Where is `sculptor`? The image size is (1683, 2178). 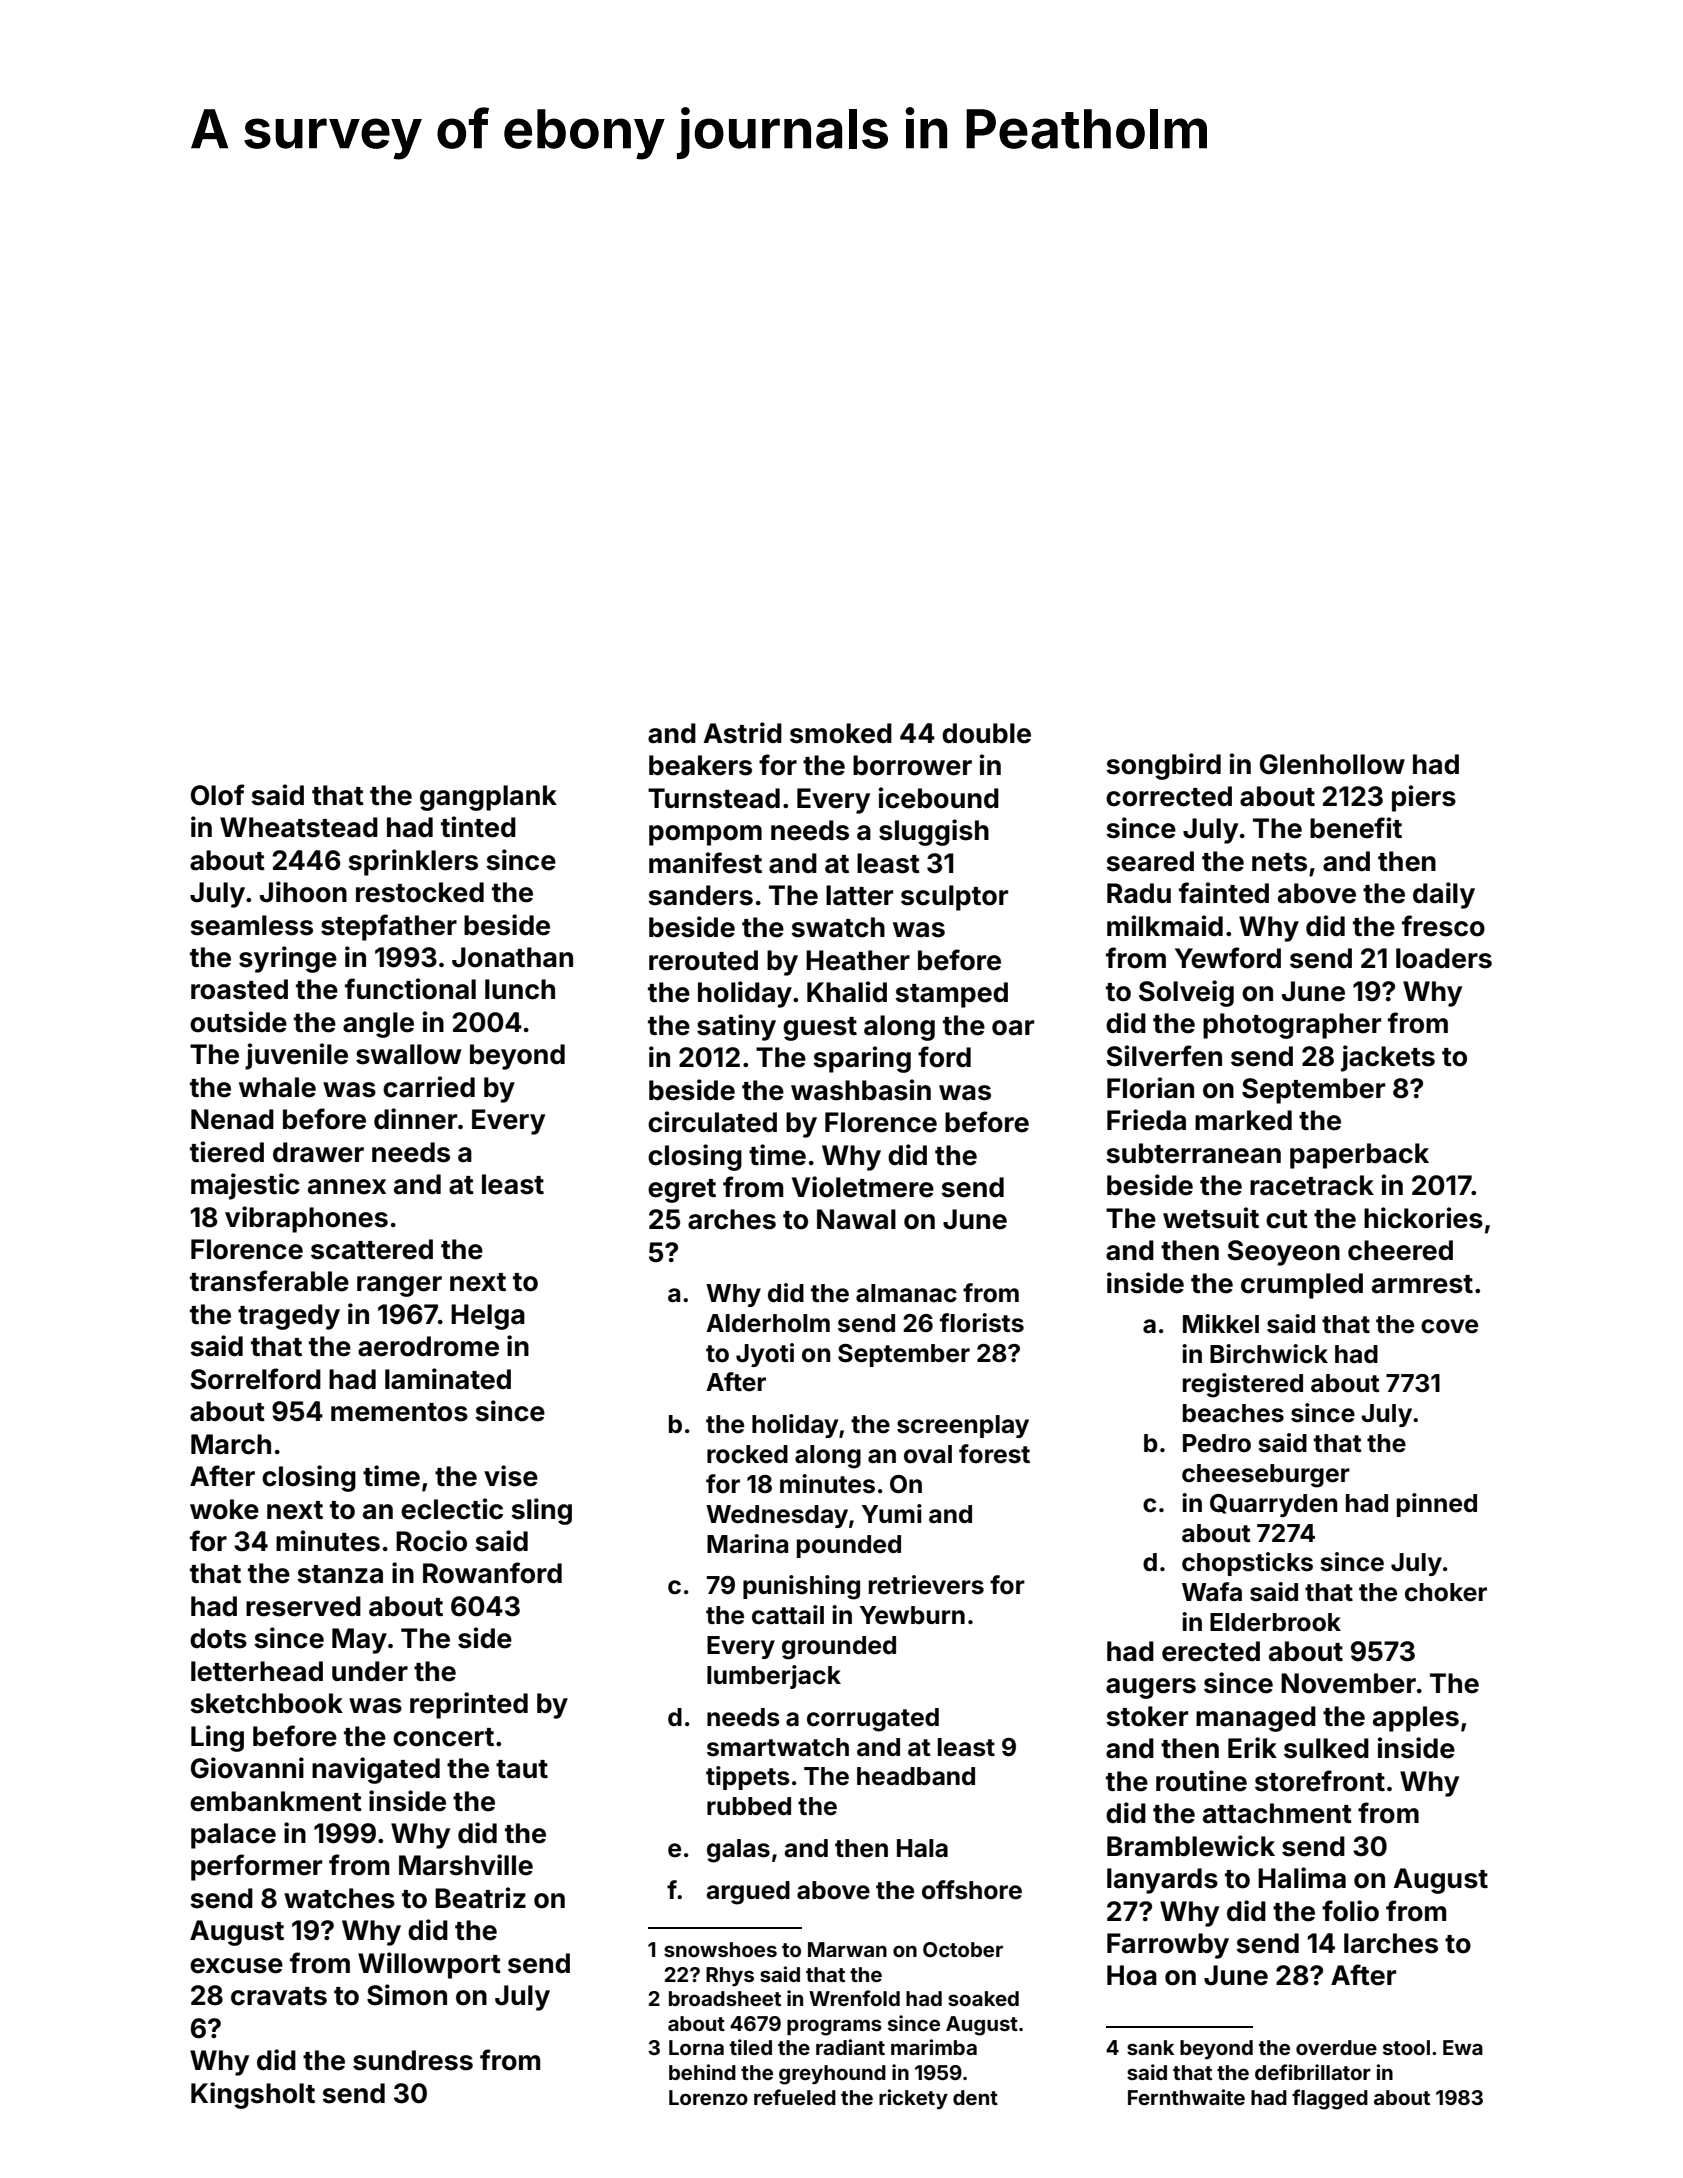
sculptor is located at coordinates (954, 898).
